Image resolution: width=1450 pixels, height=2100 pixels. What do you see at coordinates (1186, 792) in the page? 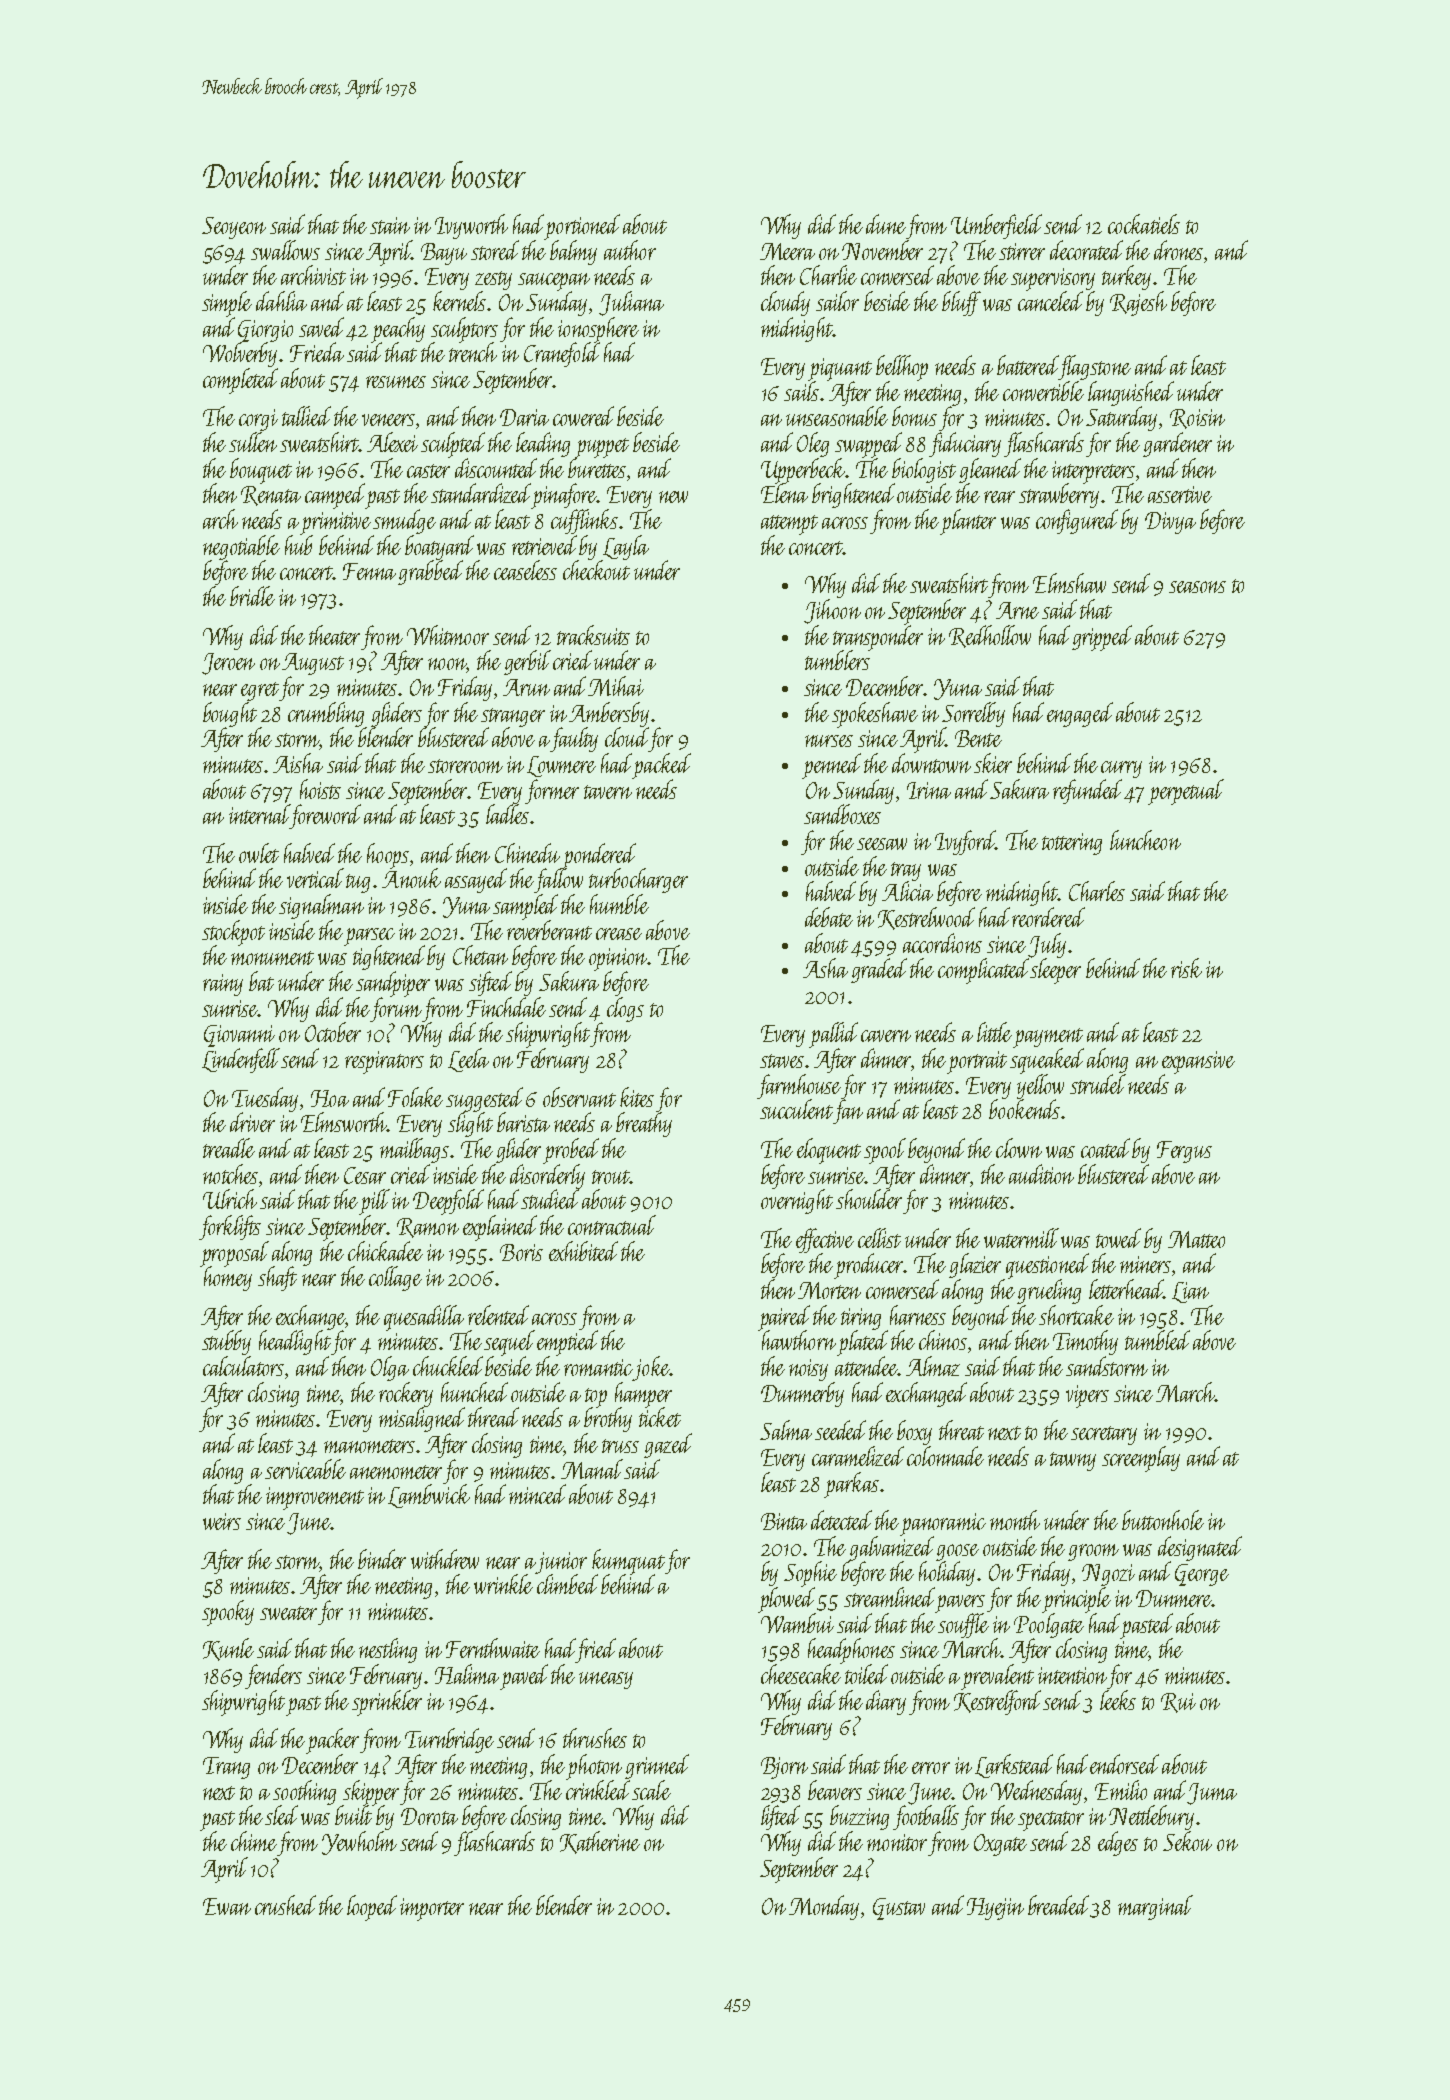
I see `perpetual` at bounding box center [1186, 792].
